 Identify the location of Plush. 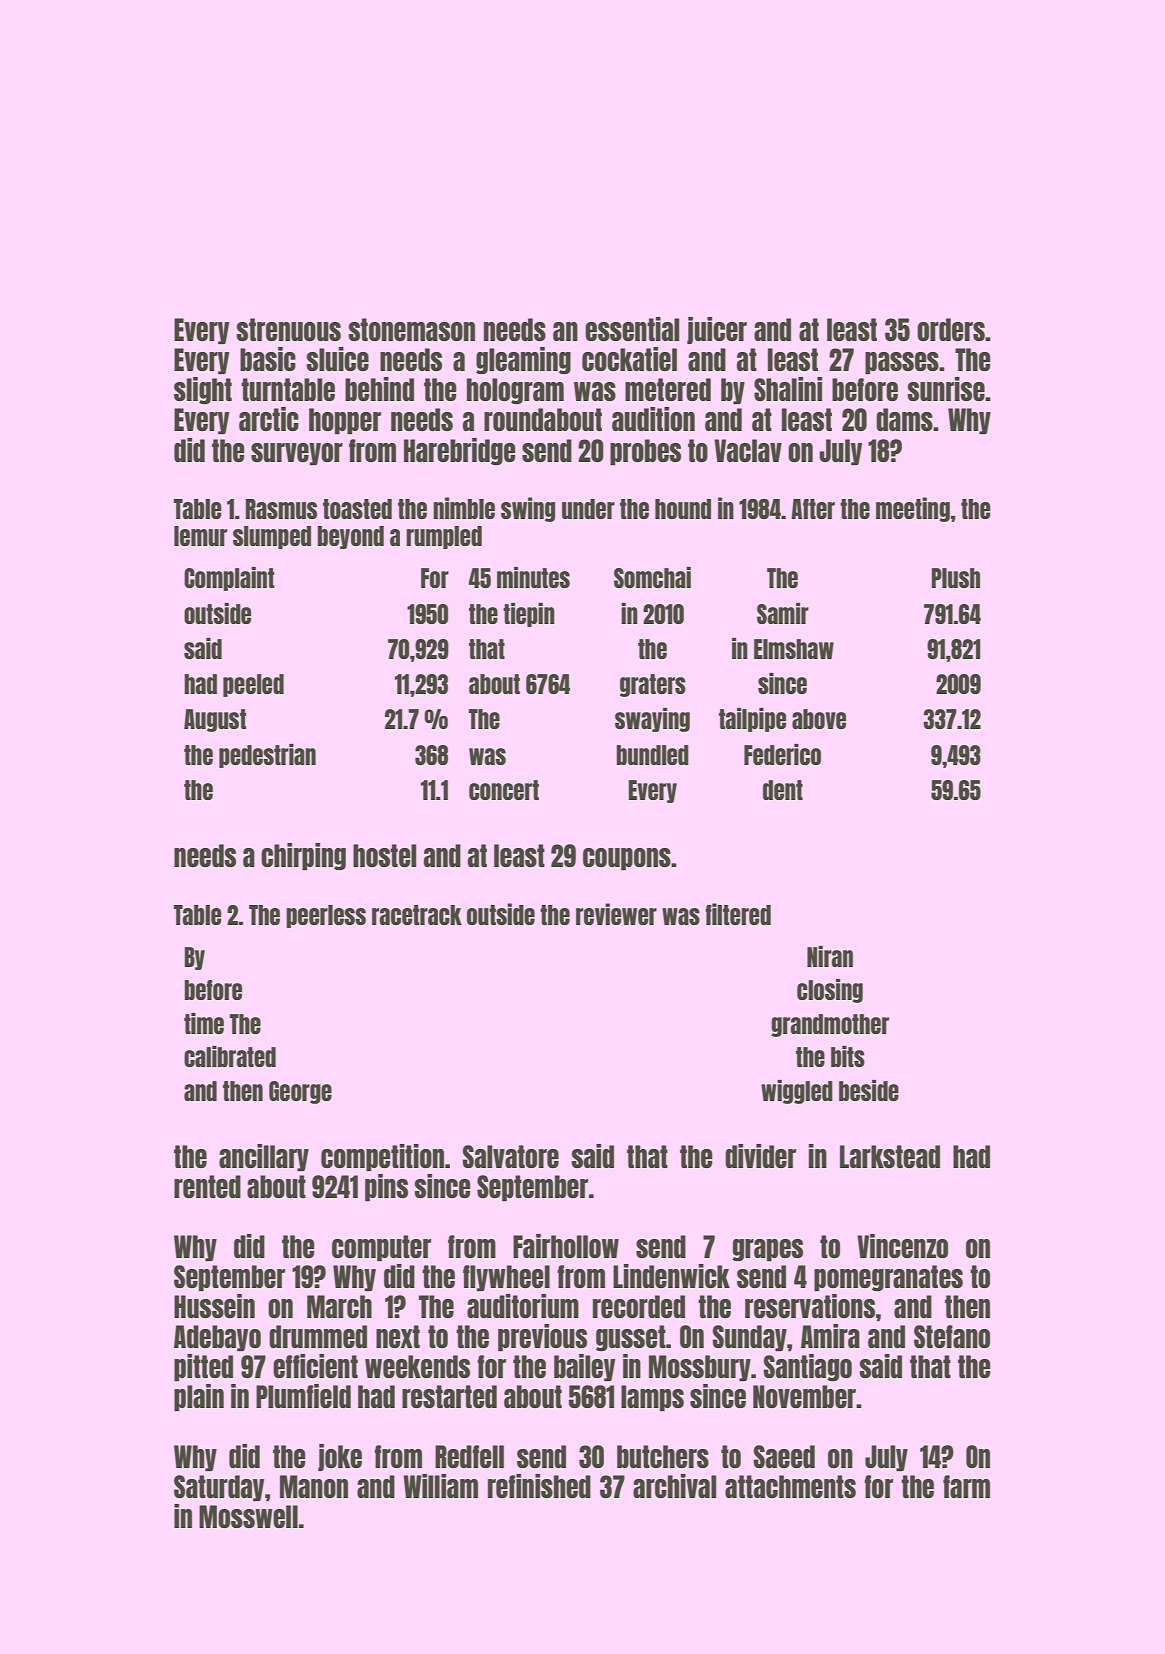
(956, 578).
